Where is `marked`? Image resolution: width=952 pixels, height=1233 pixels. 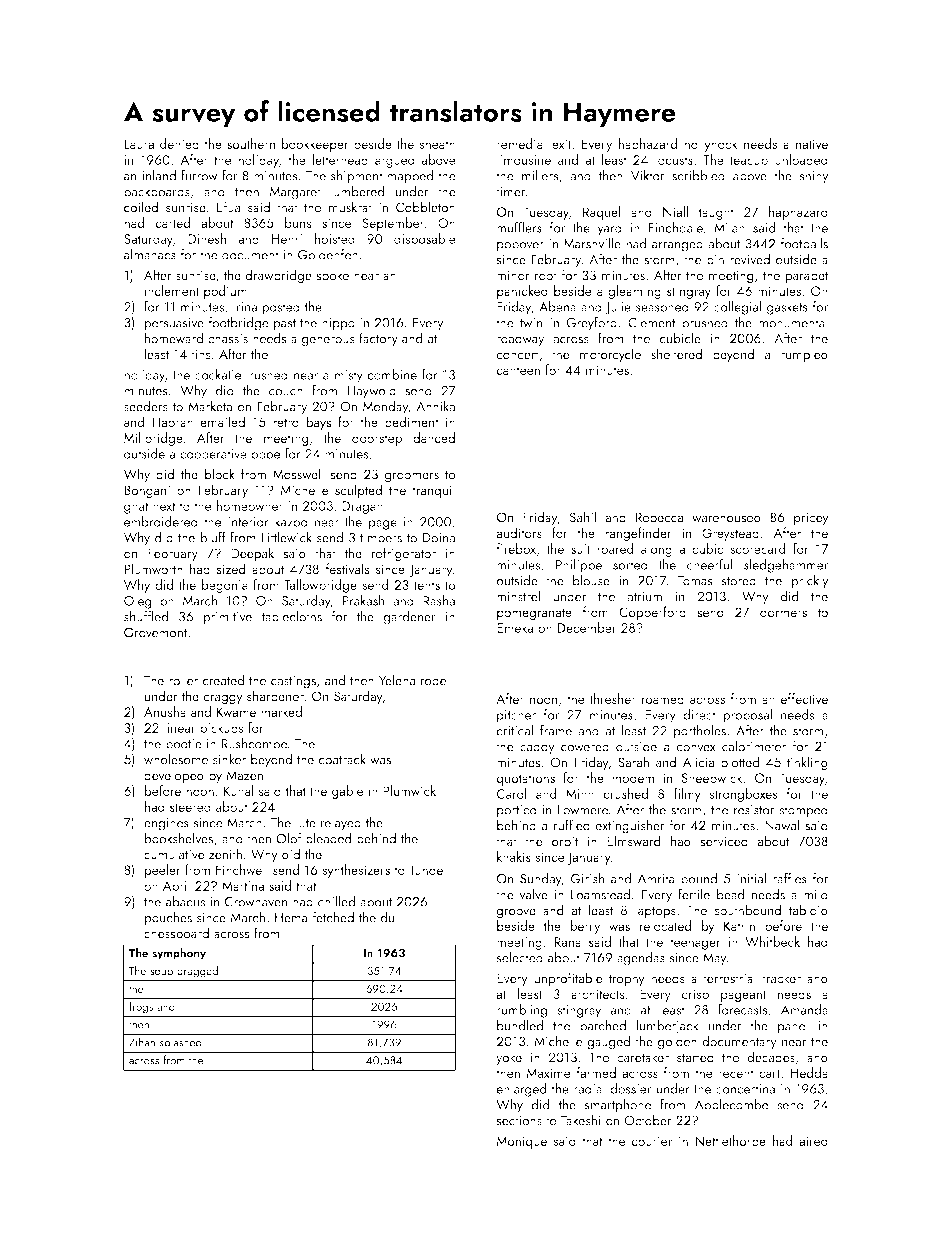 marked is located at coordinates (281, 711).
